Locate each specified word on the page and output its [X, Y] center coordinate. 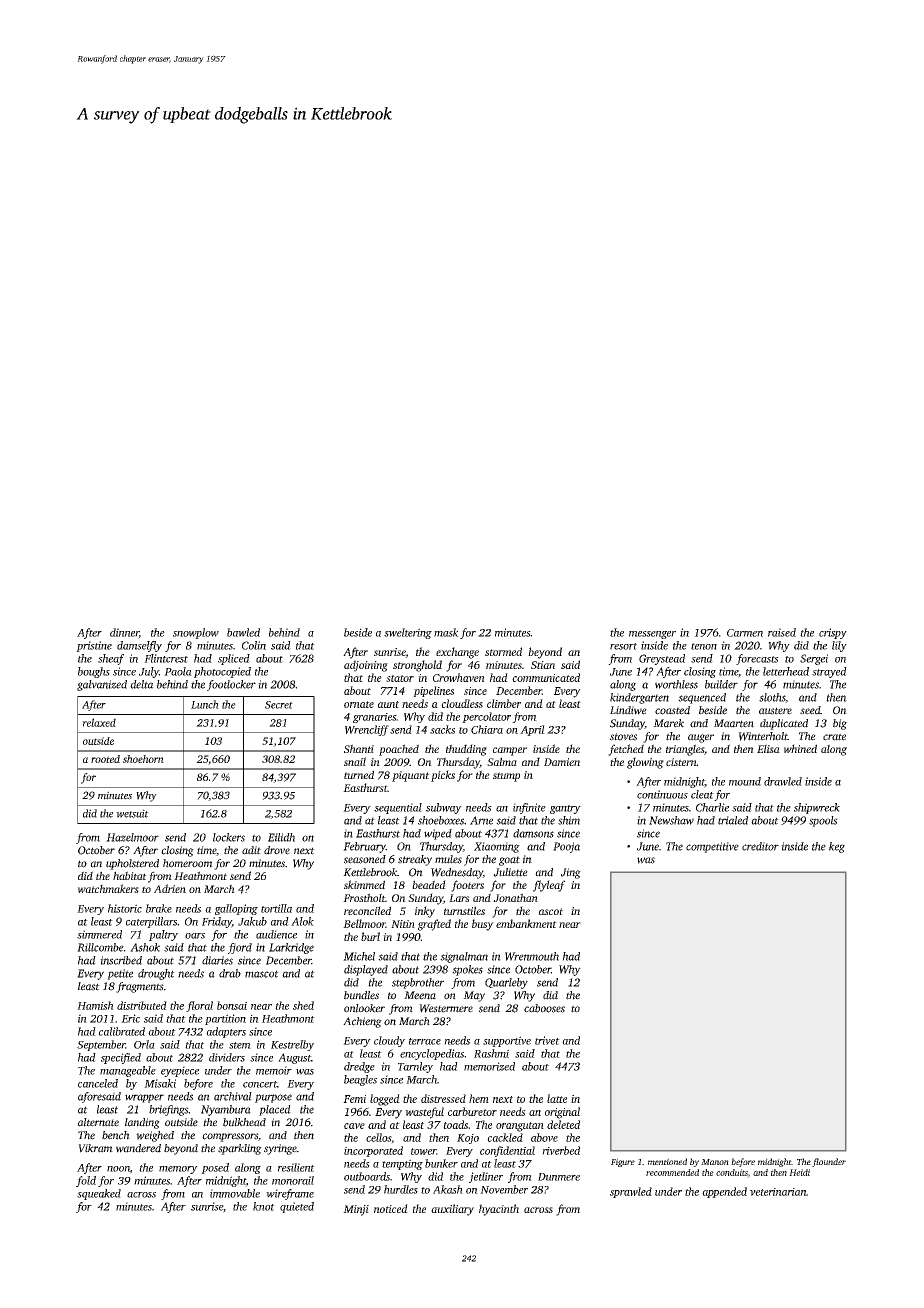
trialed [733, 820]
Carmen [745, 633]
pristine [94, 646]
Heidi [799, 1172]
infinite [529, 808]
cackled [505, 1137]
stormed [503, 651]
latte [557, 1098]
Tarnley [415, 1067]
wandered [138, 1148]
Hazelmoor [132, 837]
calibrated [122, 1031]
